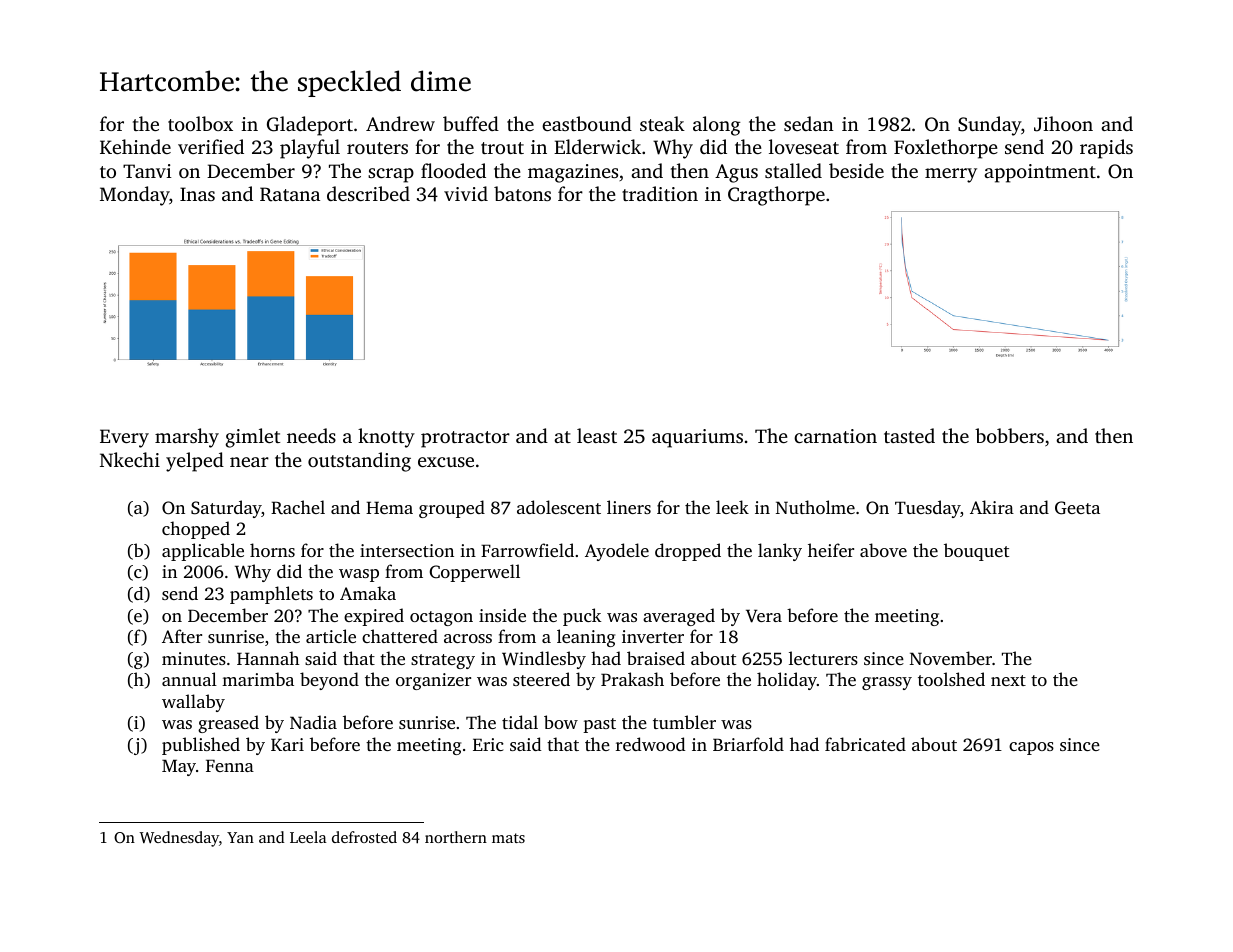 This document has height=952, width=1233. I want to click on outstanding, so click(359, 462).
